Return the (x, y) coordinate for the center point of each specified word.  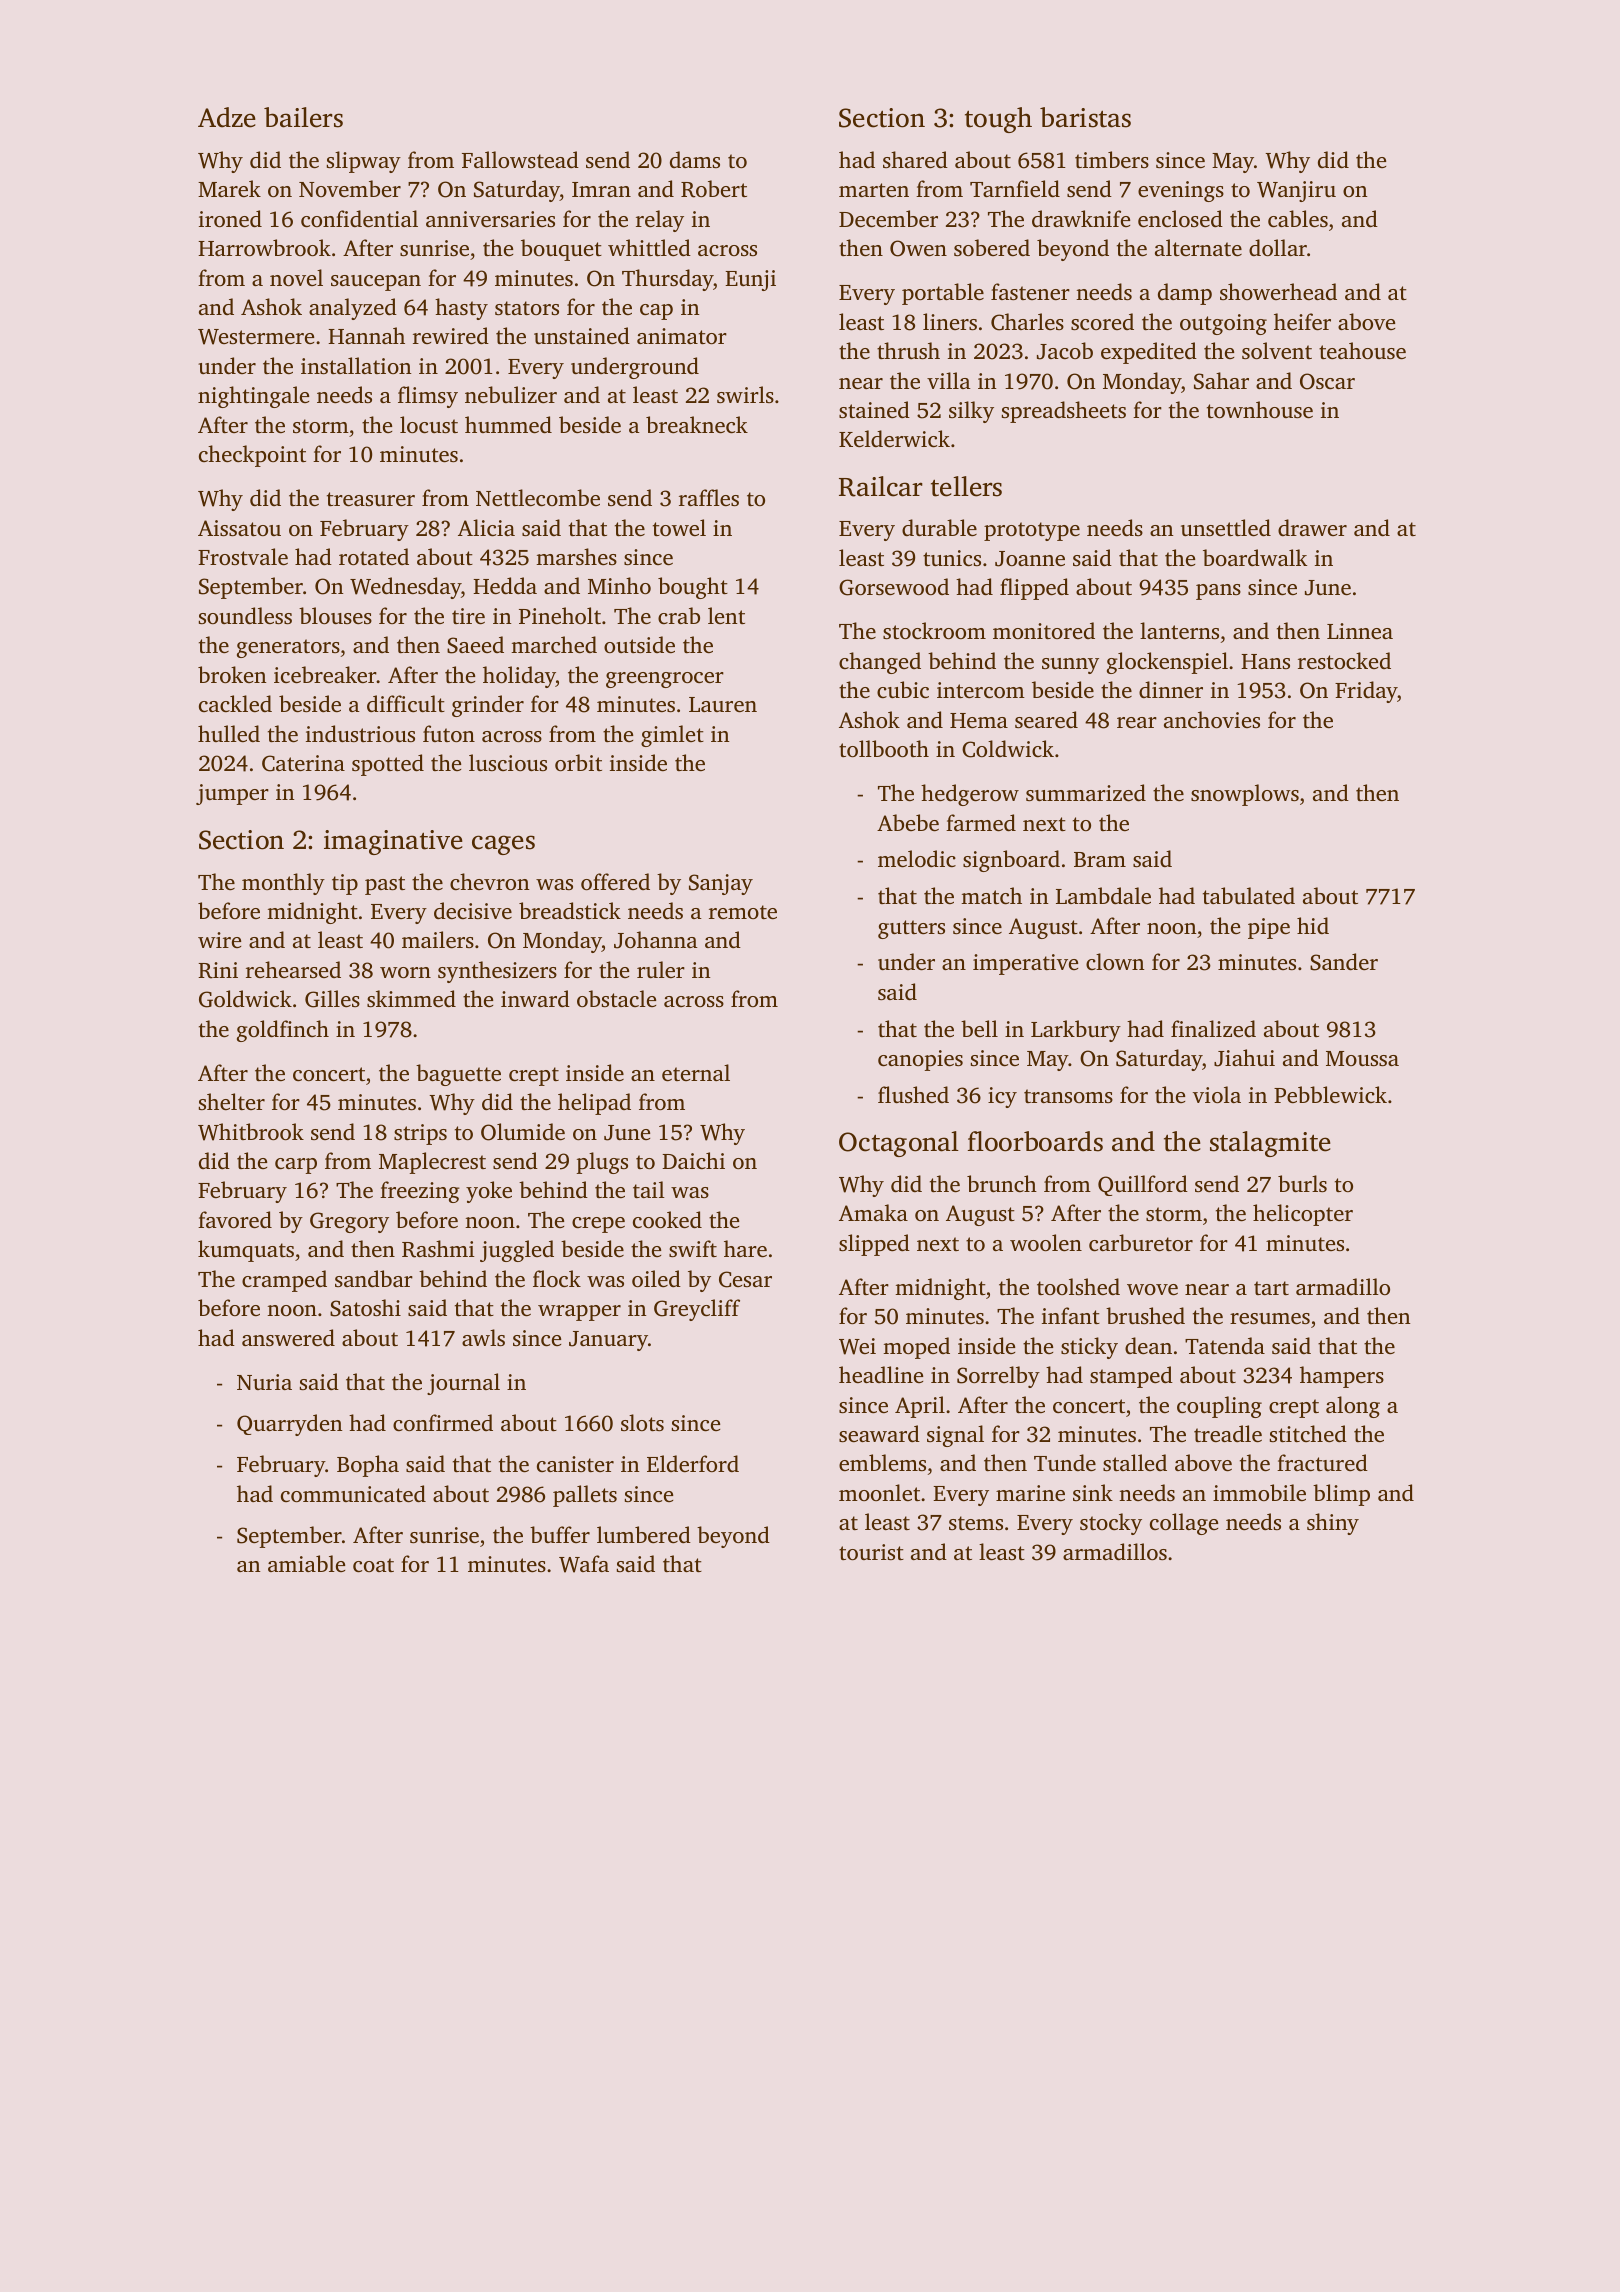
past (385, 885)
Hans (1265, 661)
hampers (1342, 1377)
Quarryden (290, 1425)
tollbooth (884, 748)
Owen (918, 248)
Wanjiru (1296, 191)
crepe (598, 1225)
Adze (227, 117)
